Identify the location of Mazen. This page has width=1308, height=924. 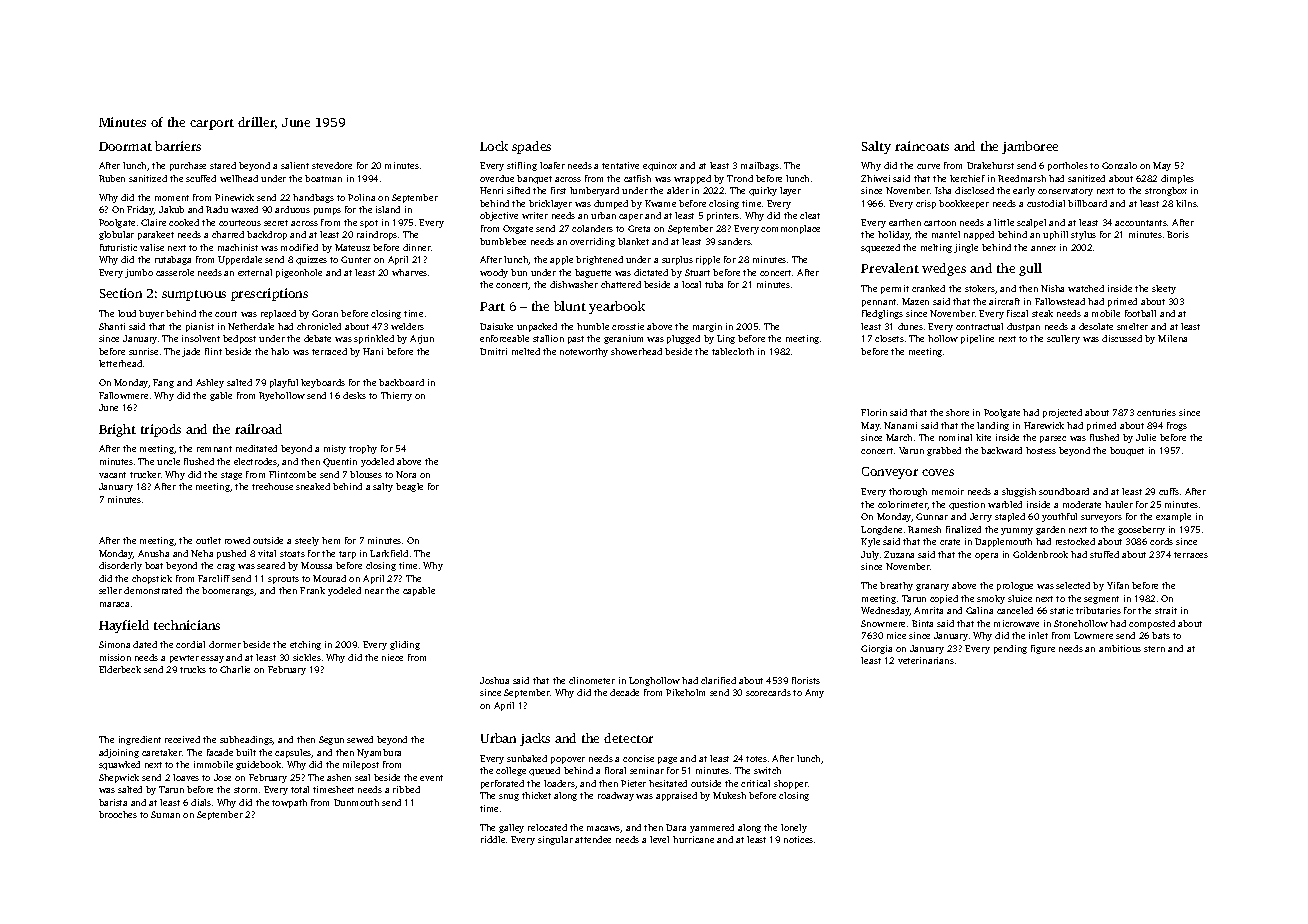
(915, 301).
